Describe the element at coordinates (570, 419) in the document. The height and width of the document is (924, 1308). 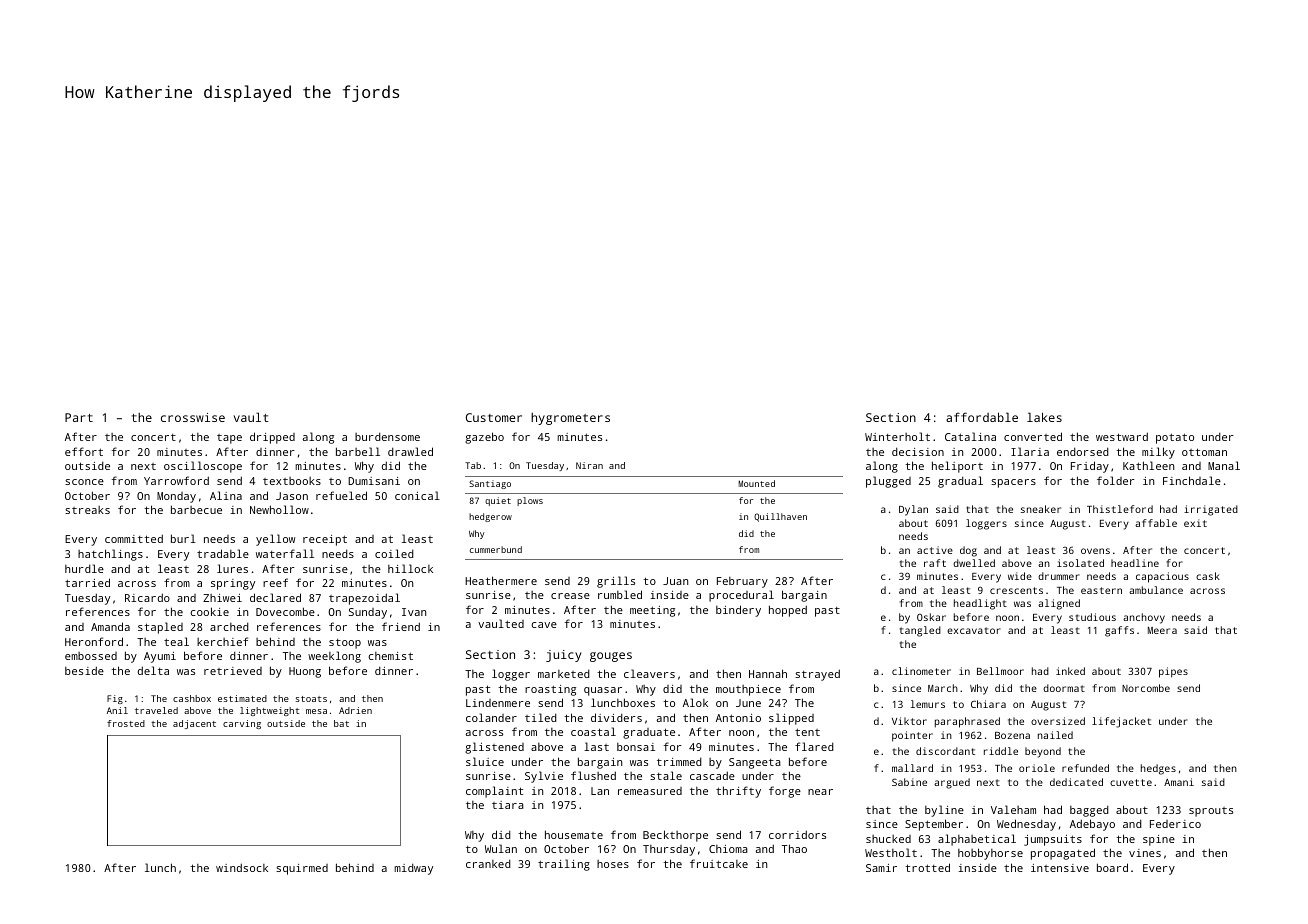
I see `hygrometers` at that location.
